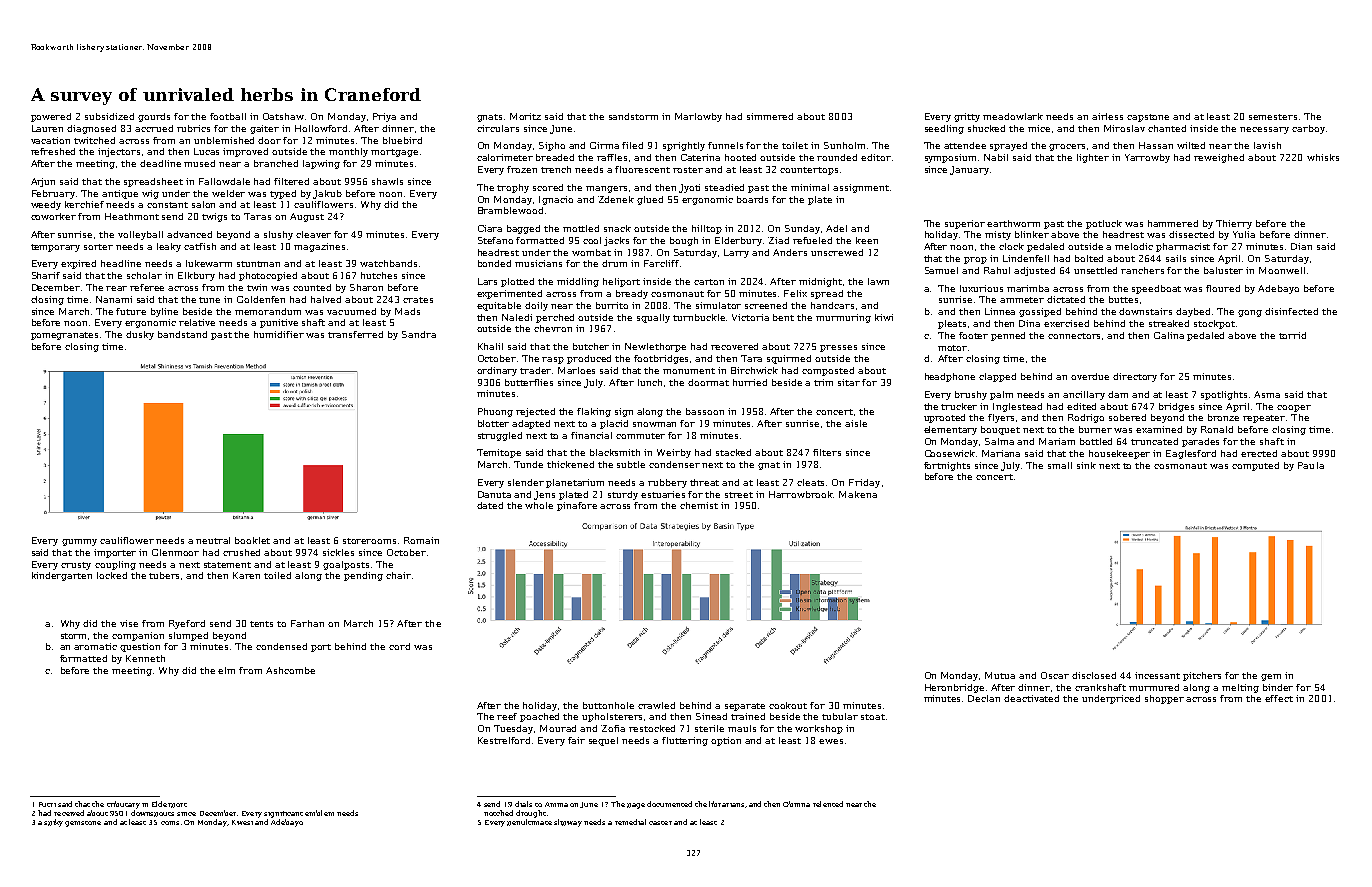 This page has height=887, width=1372. What do you see at coordinates (954, 688) in the page?
I see `Heronbridge` at bounding box center [954, 688].
